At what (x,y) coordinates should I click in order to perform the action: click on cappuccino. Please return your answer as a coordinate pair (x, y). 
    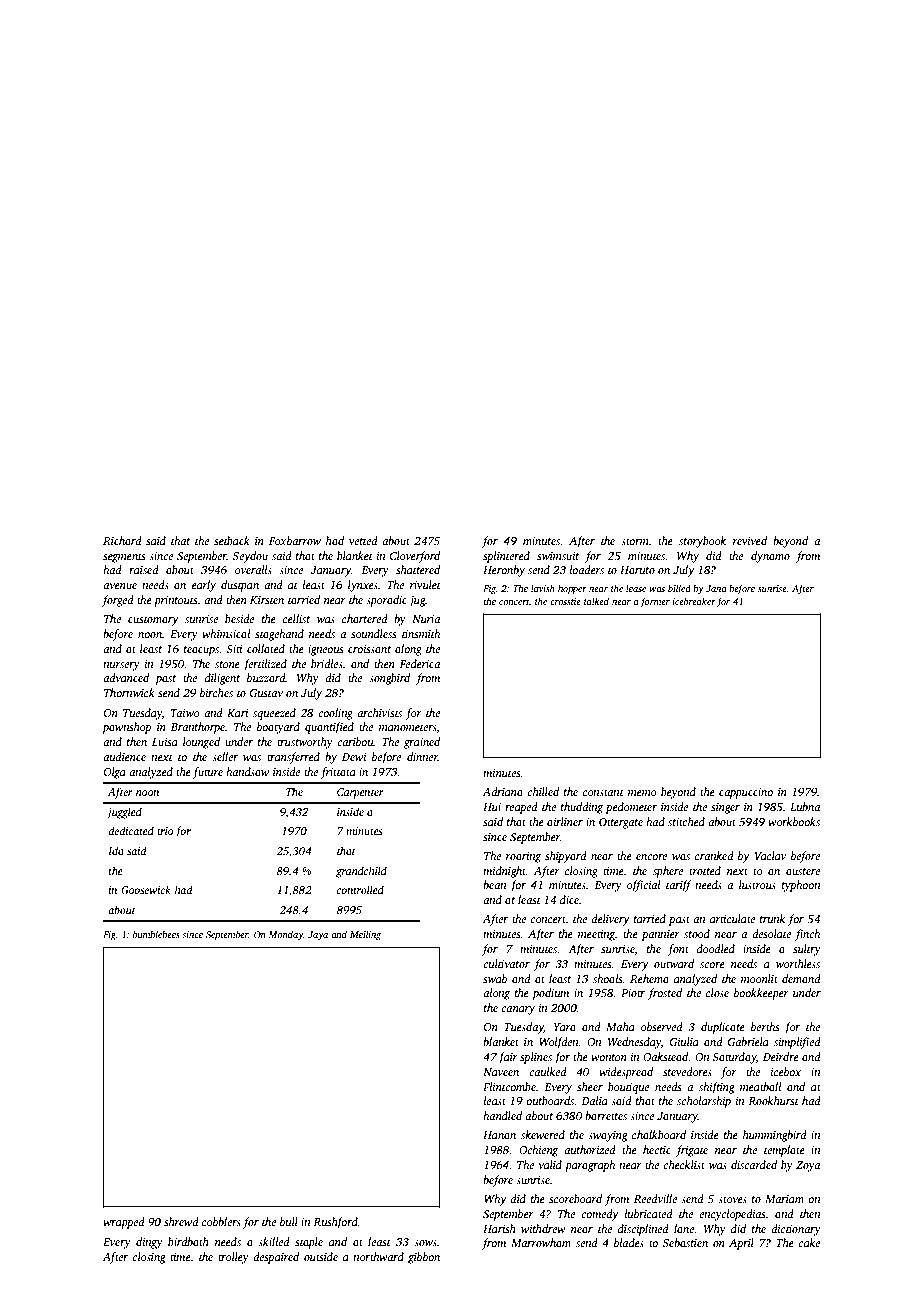
    Looking at the image, I should click on (746, 793).
